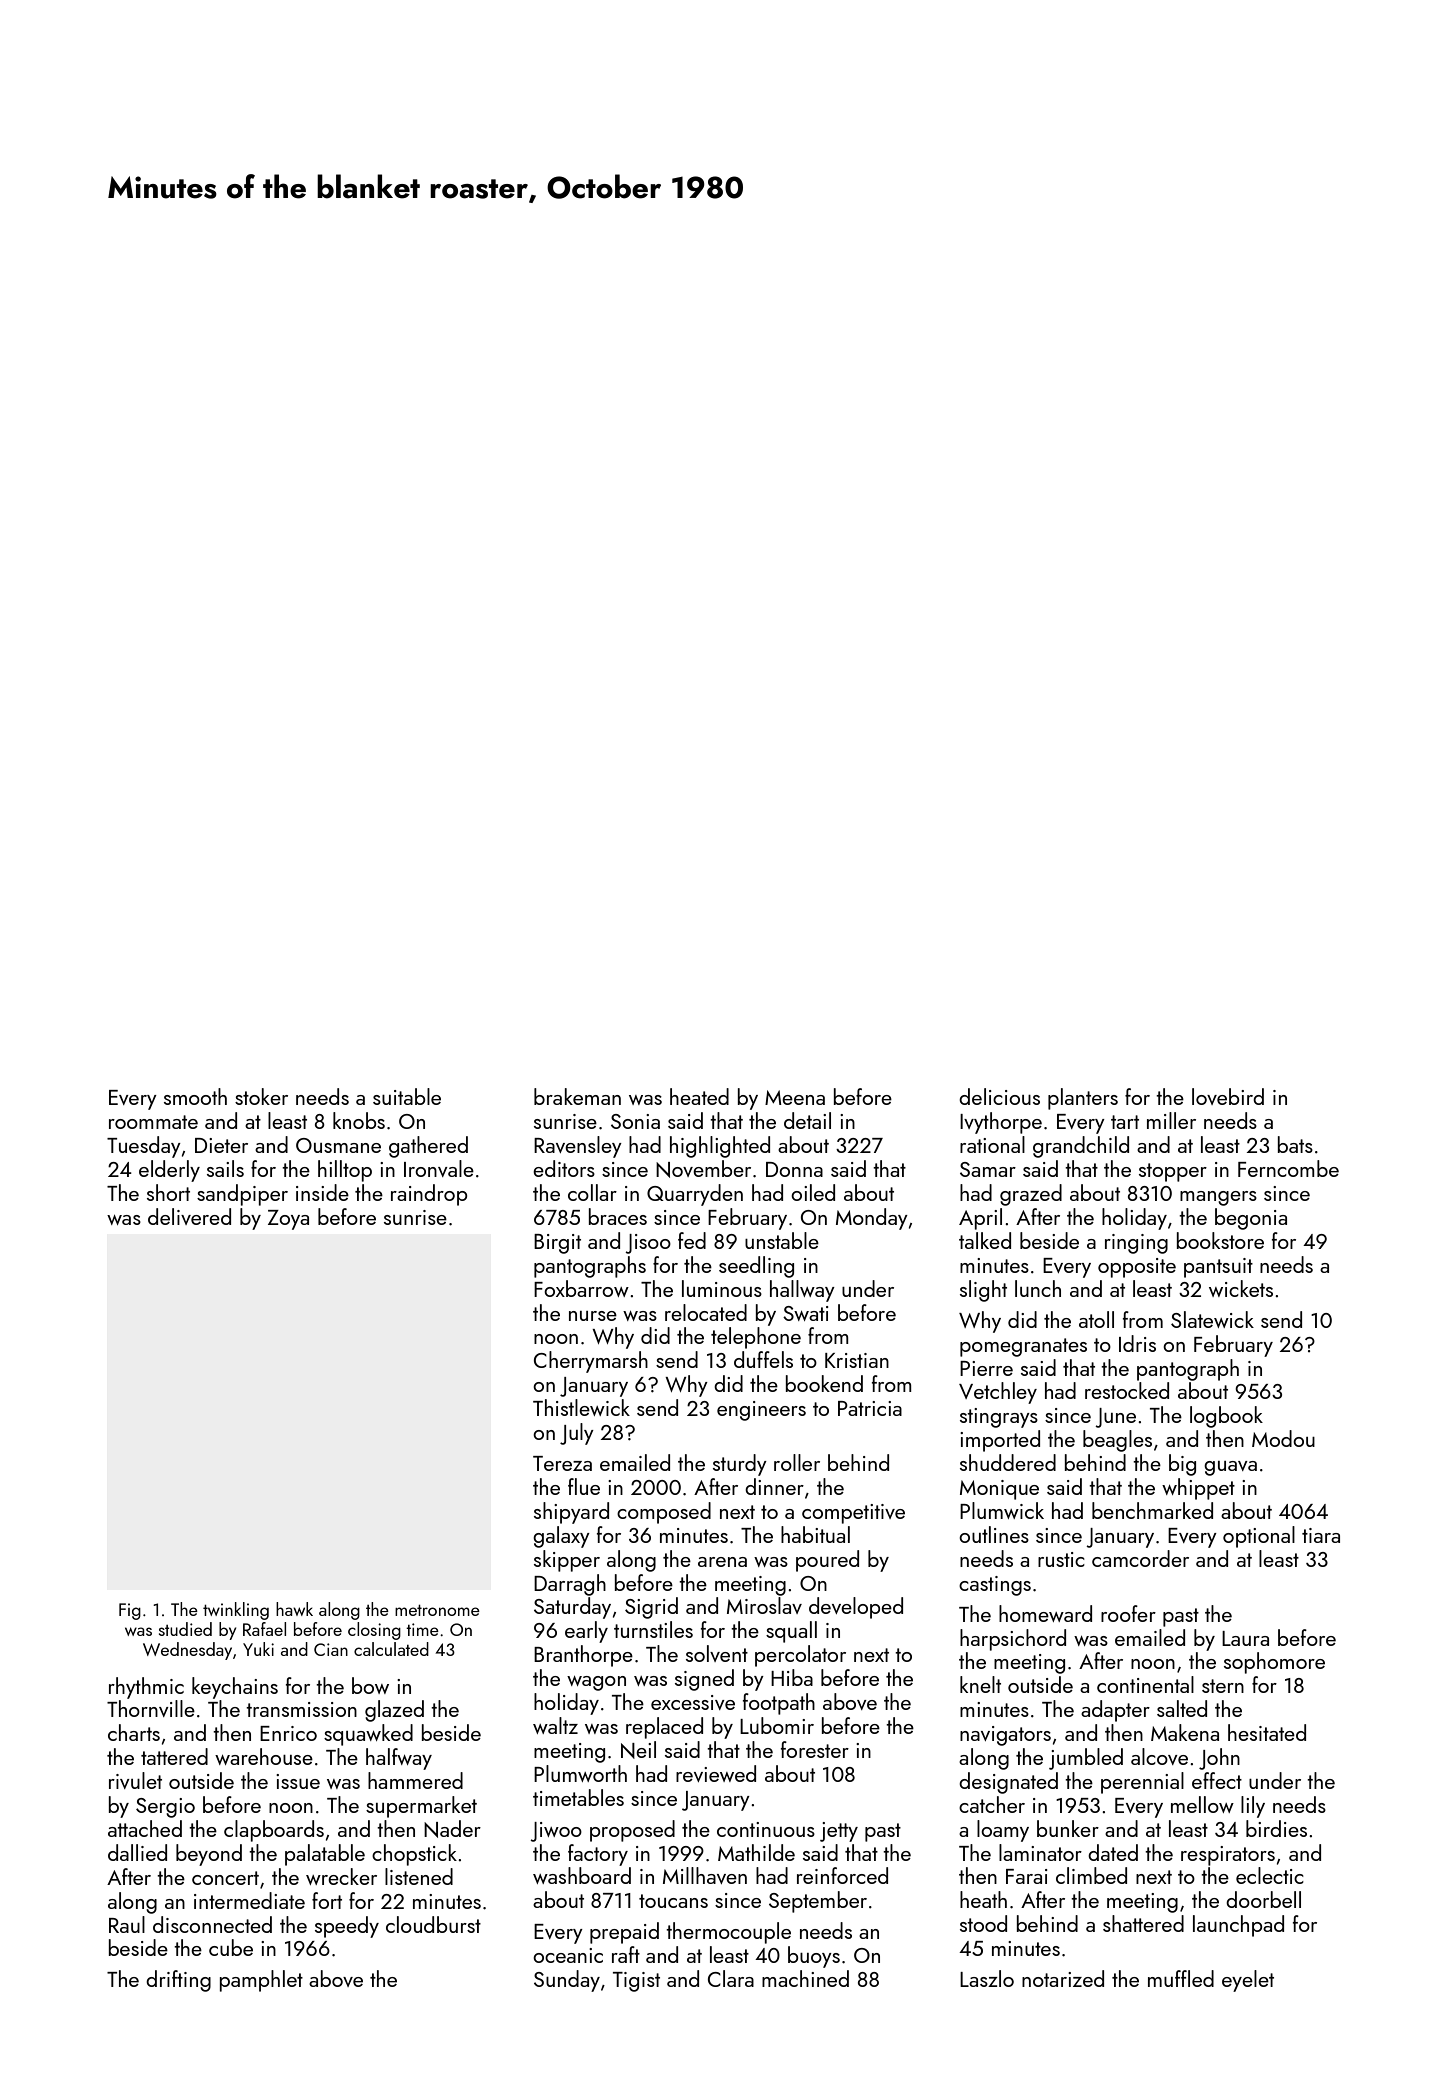  Describe the element at coordinates (178, 1981) in the screenshot. I see `drifting` at that location.
